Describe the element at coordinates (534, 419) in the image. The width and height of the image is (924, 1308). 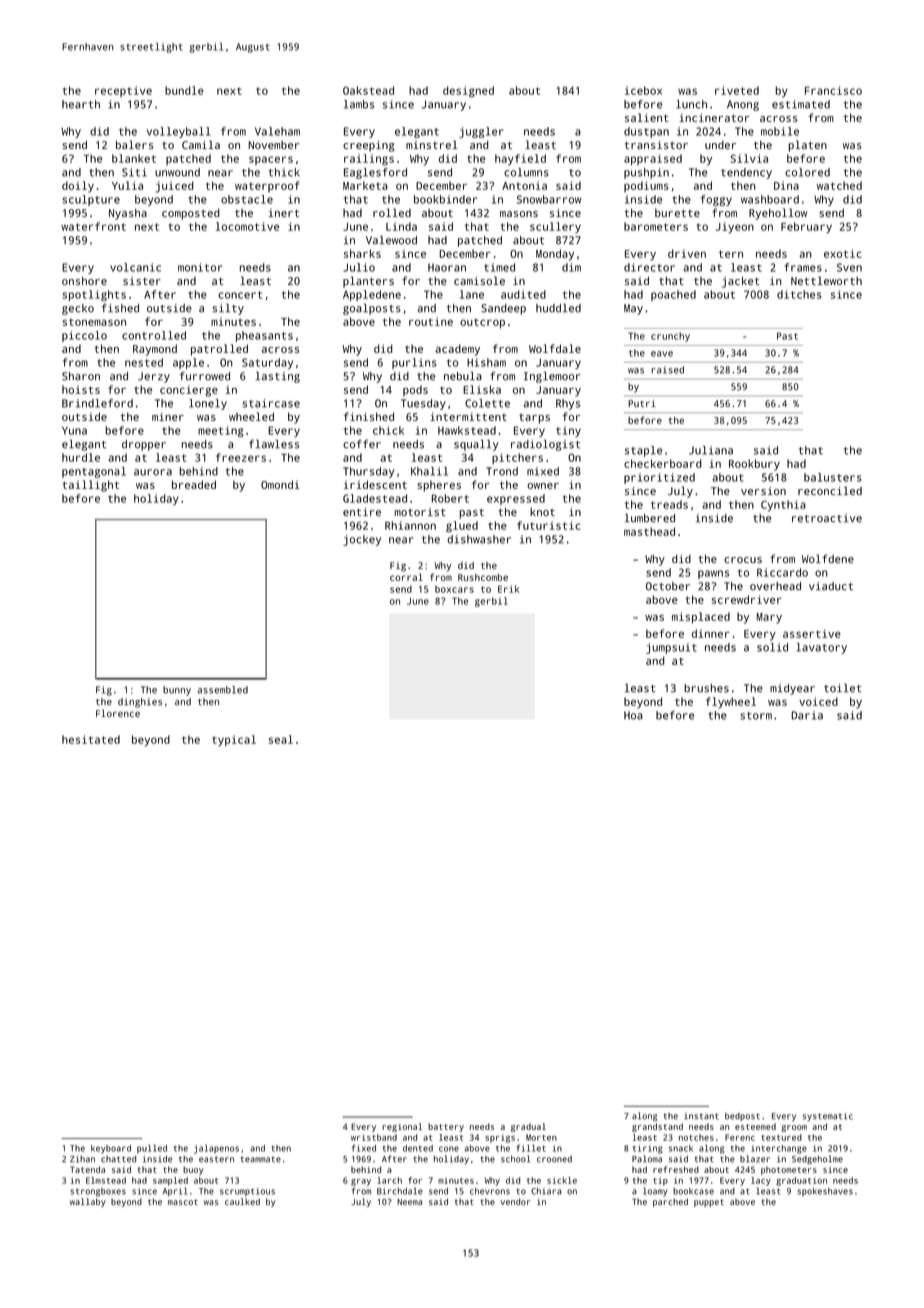
I see `tarps` at that location.
